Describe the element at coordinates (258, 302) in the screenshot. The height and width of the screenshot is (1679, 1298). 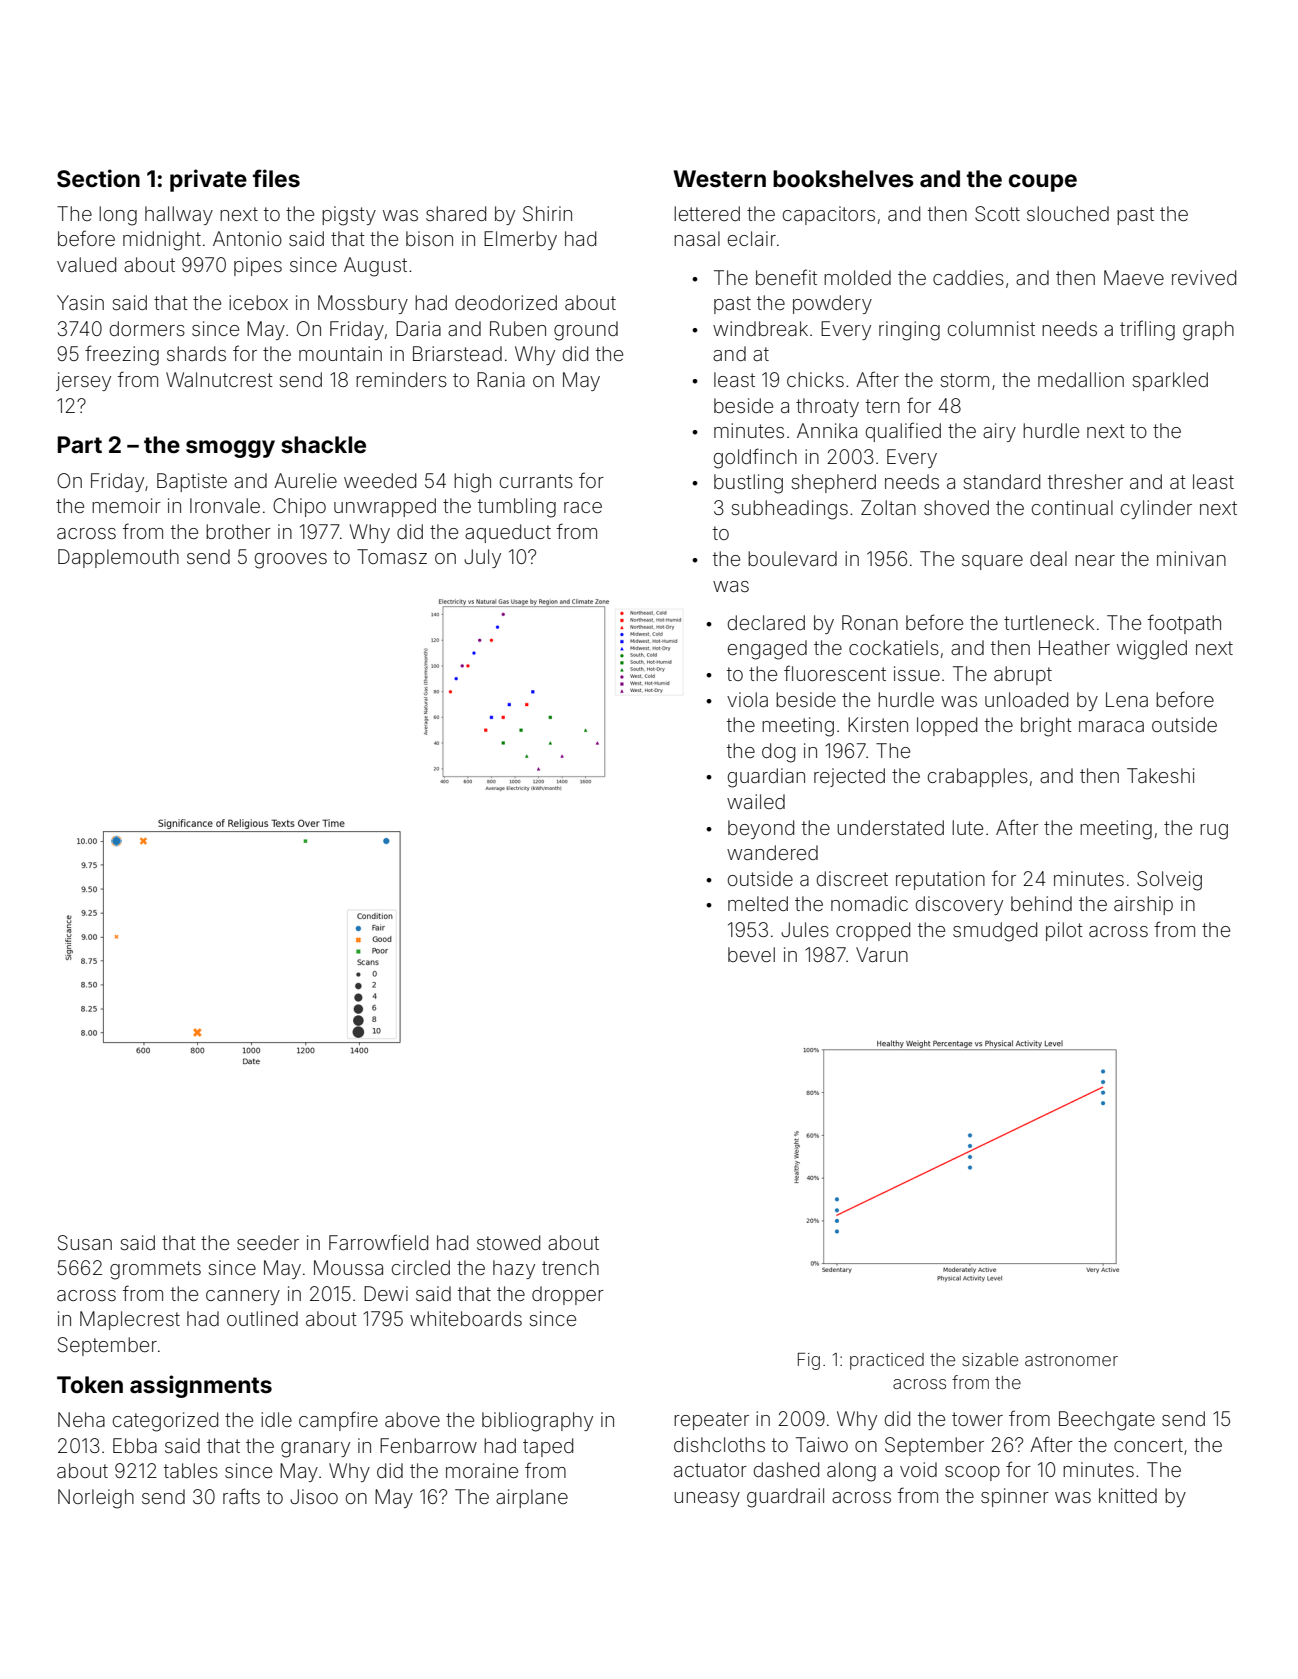
I see `icebox` at that location.
